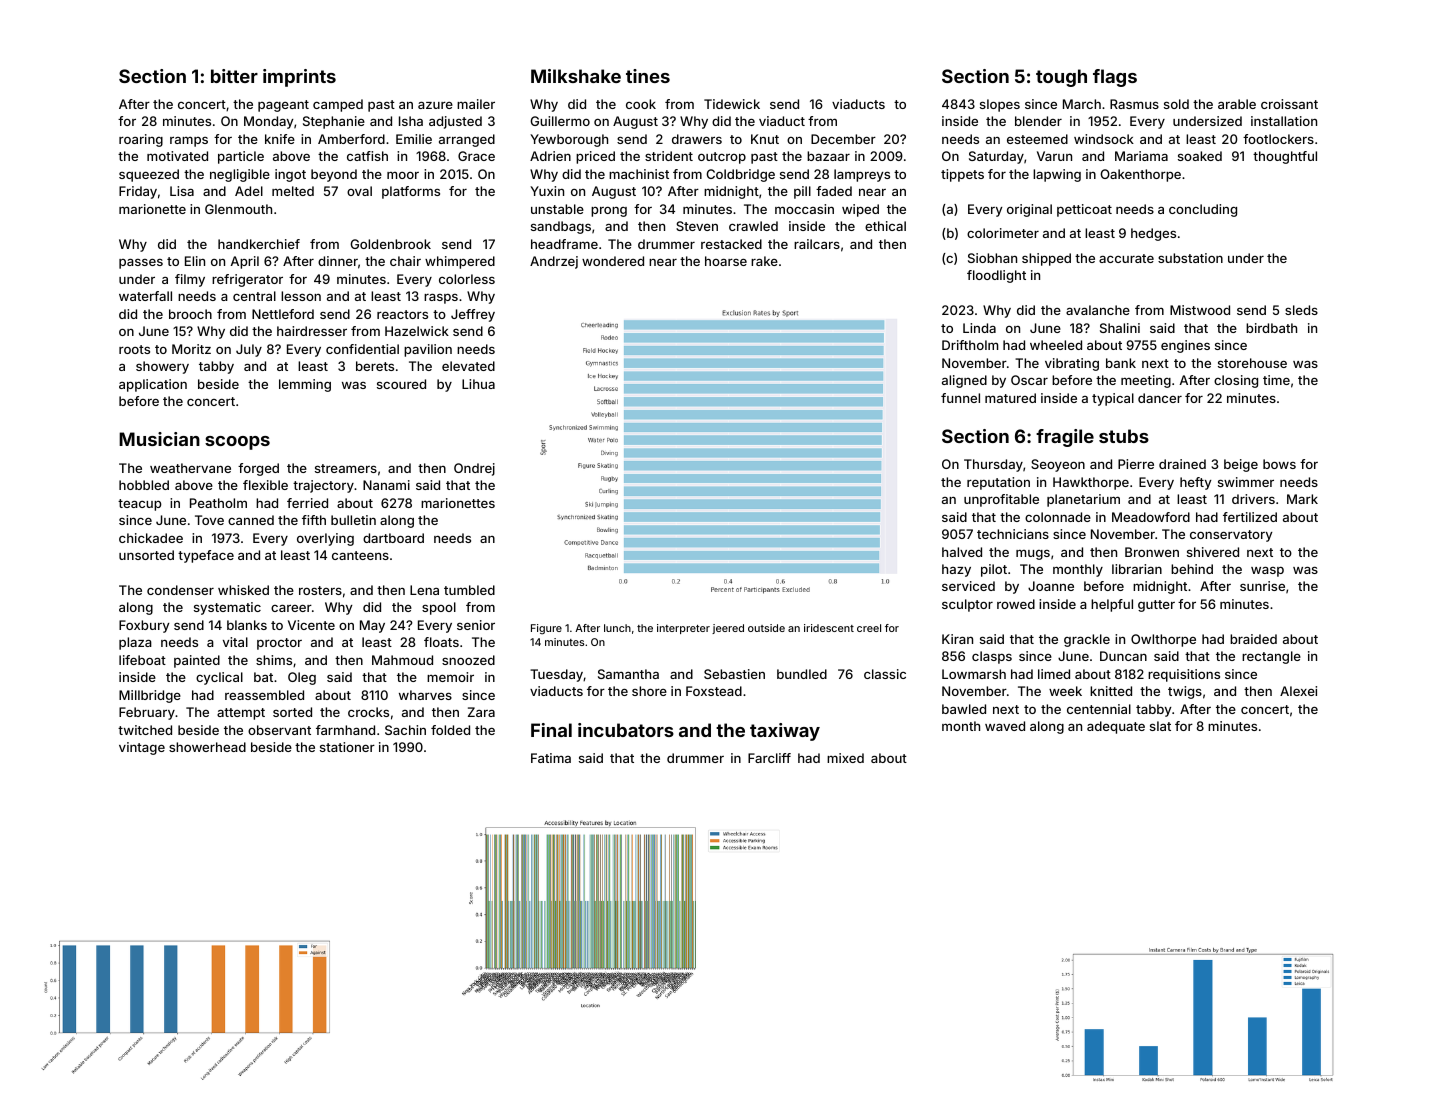 Image resolution: width=1437 pixels, height=1110 pixels. What do you see at coordinates (351, 139) in the screenshot?
I see `Amberford` at bounding box center [351, 139].
